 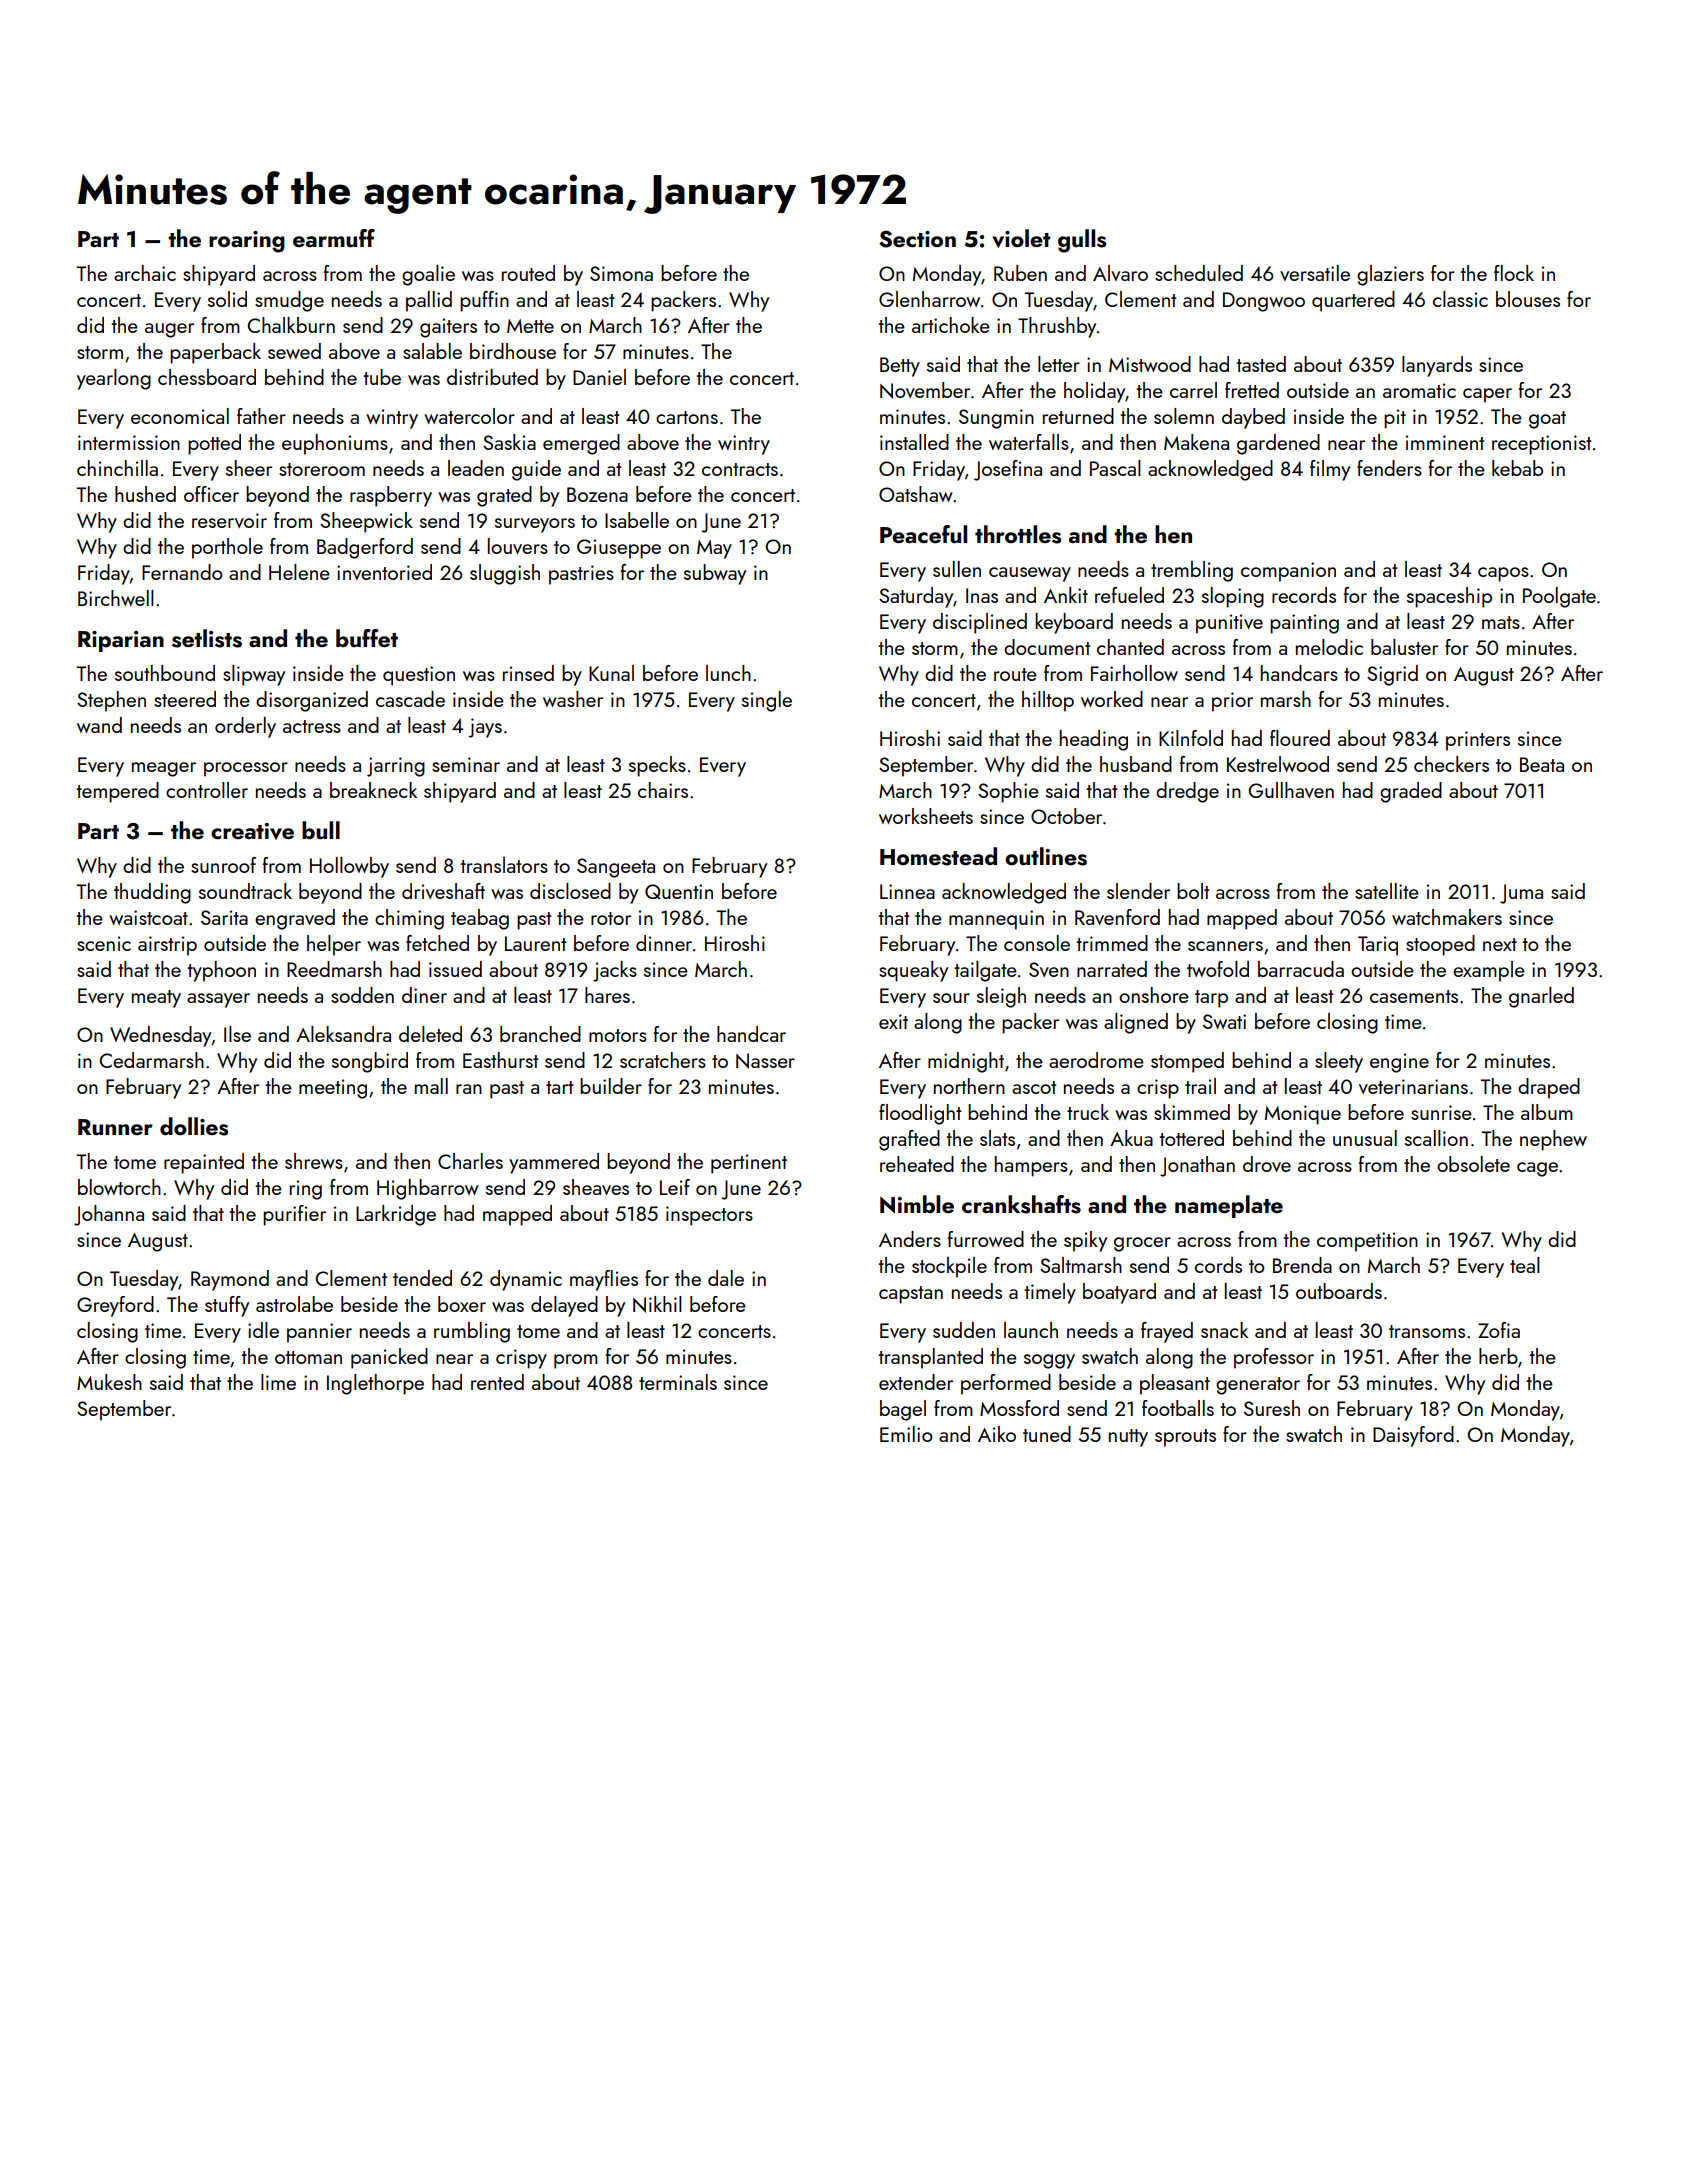 I want to click on daybed, so click(x=1253, y=418).
